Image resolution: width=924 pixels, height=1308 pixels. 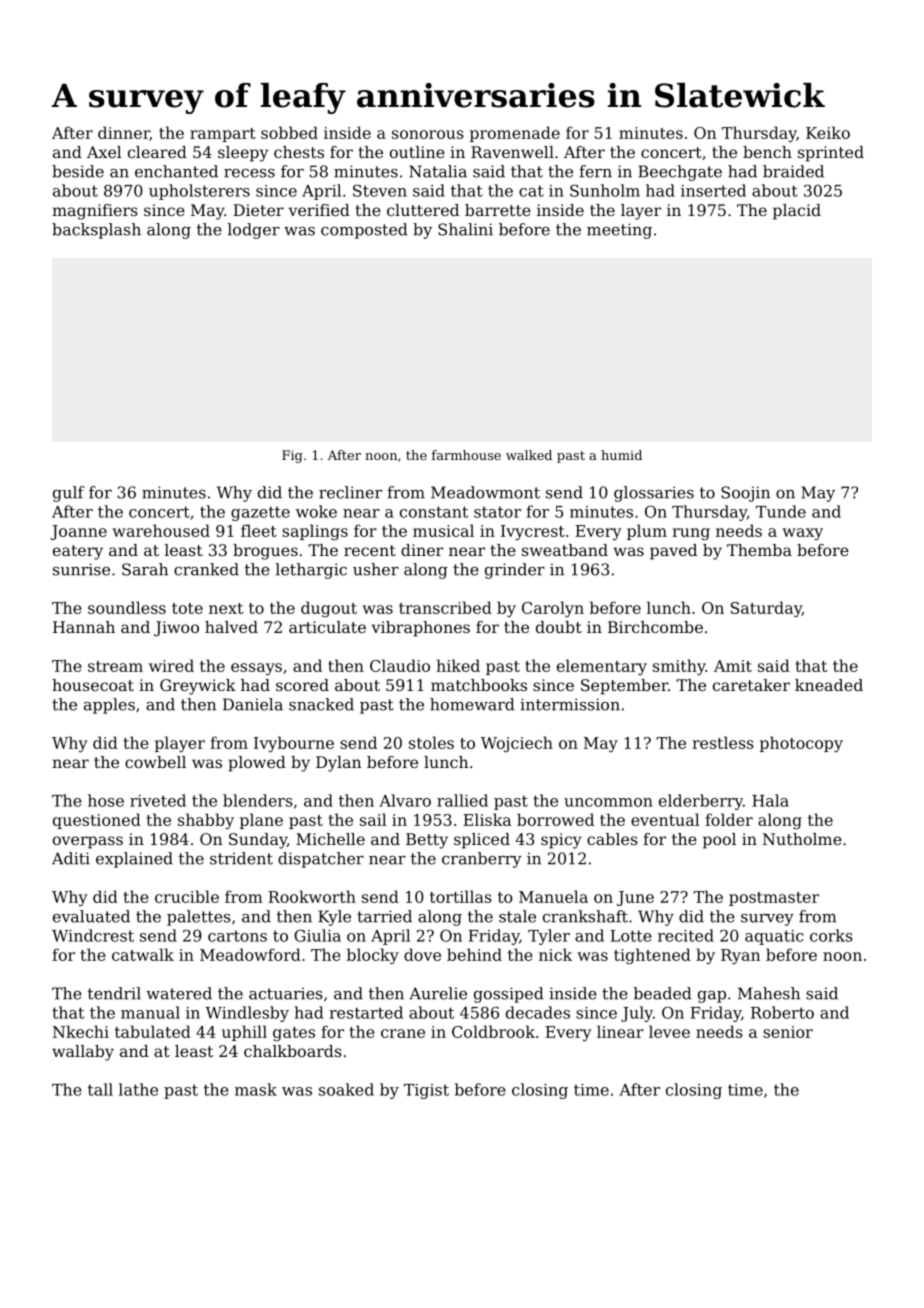 What do you see at coordinates (93, 685) in the screenshot?
I see `housecoat` at bounding box center [93, 685].
